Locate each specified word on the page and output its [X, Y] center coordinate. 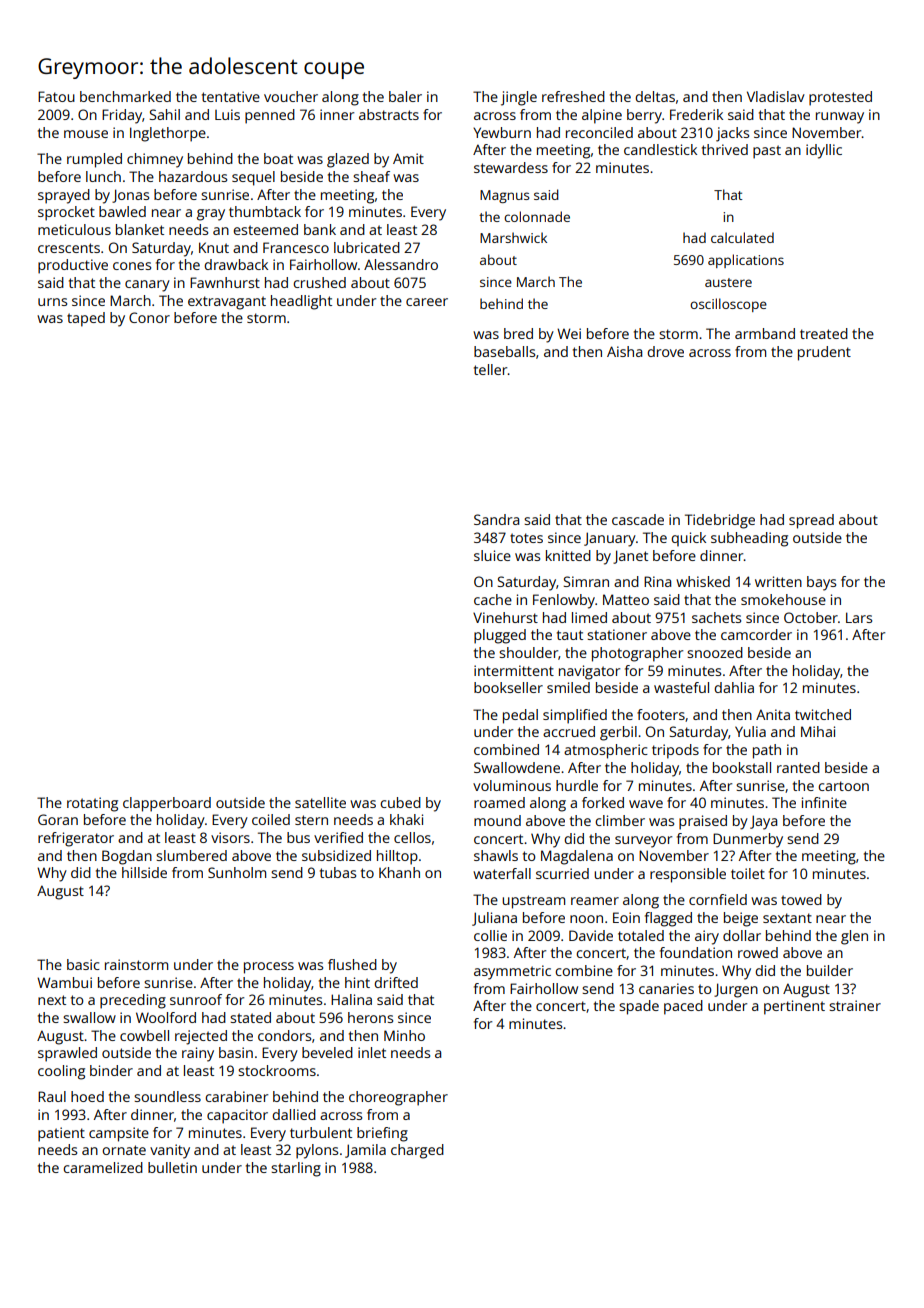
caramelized [103, 1167]
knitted [568, 555]
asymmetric [512, 972]
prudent [824, 353]
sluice [492, 555]
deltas [655, 96]
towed [801, 899]
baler [405, 96]
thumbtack [265, 211]
